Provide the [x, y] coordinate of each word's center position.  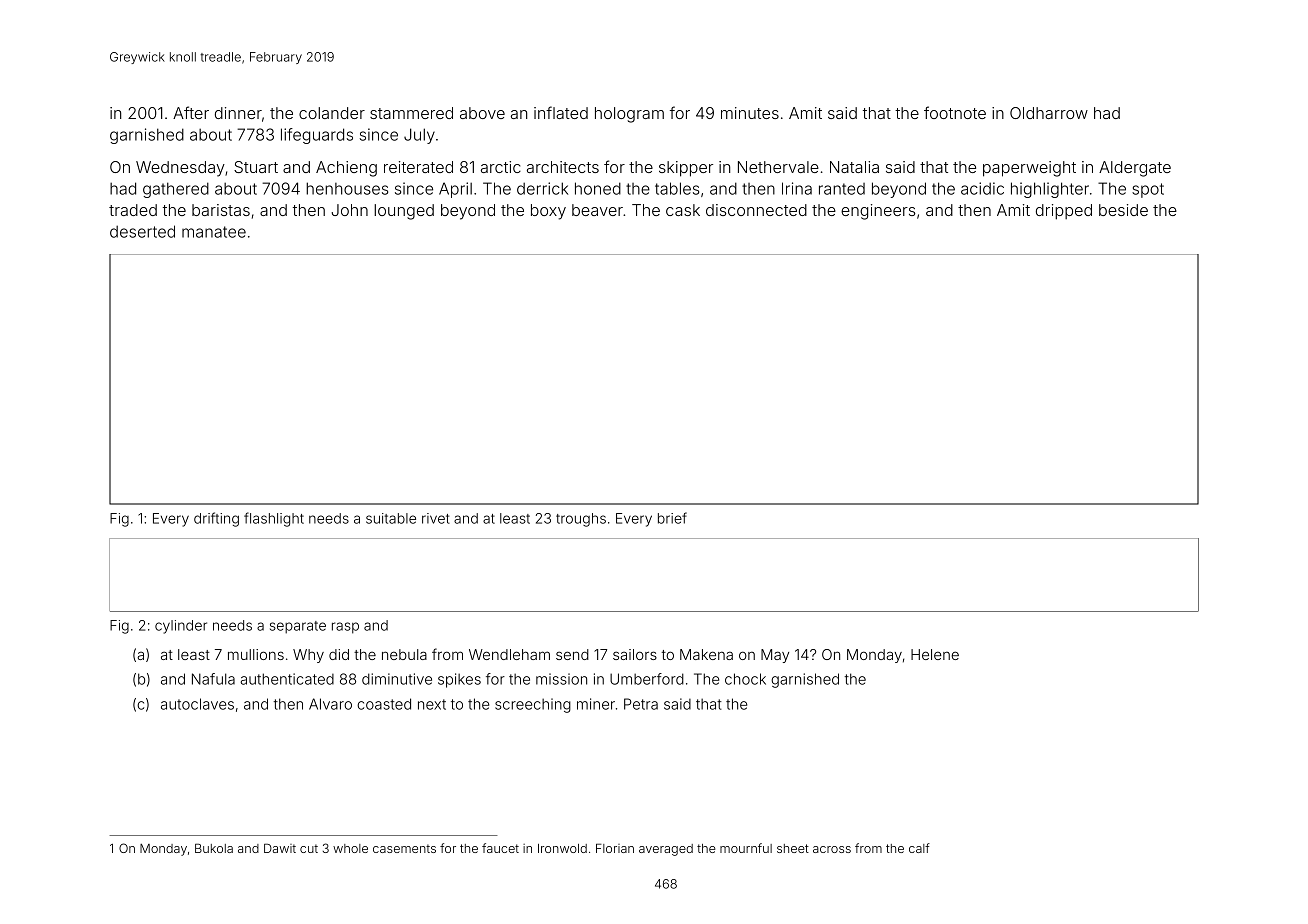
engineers [878, 212]
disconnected [756, 210]
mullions [256, 654]
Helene [935, 654]
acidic [982, 188]
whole [350, 848]
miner [596, 704]
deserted [142, 231]
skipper [686, 169]
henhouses [347, 188]
